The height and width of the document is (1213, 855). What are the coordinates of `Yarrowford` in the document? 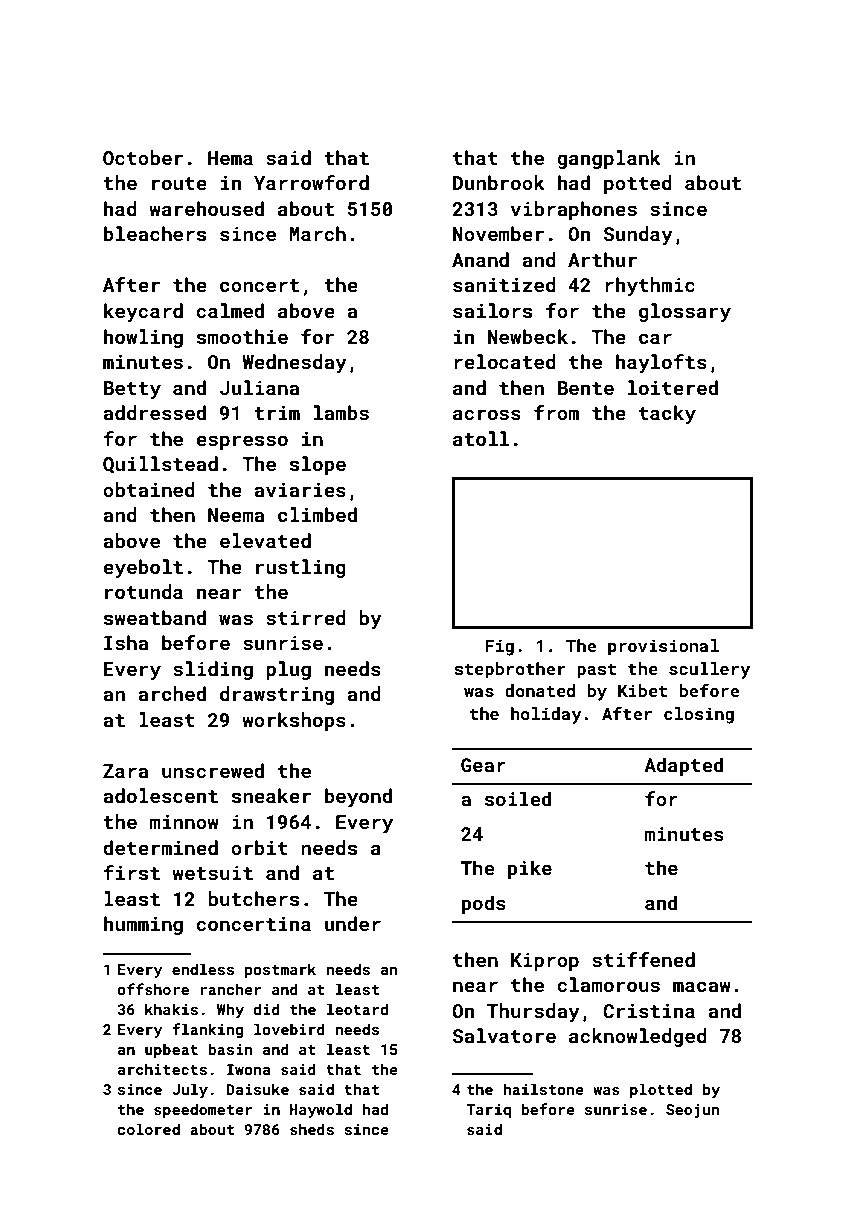 It's located at (311, 182).
